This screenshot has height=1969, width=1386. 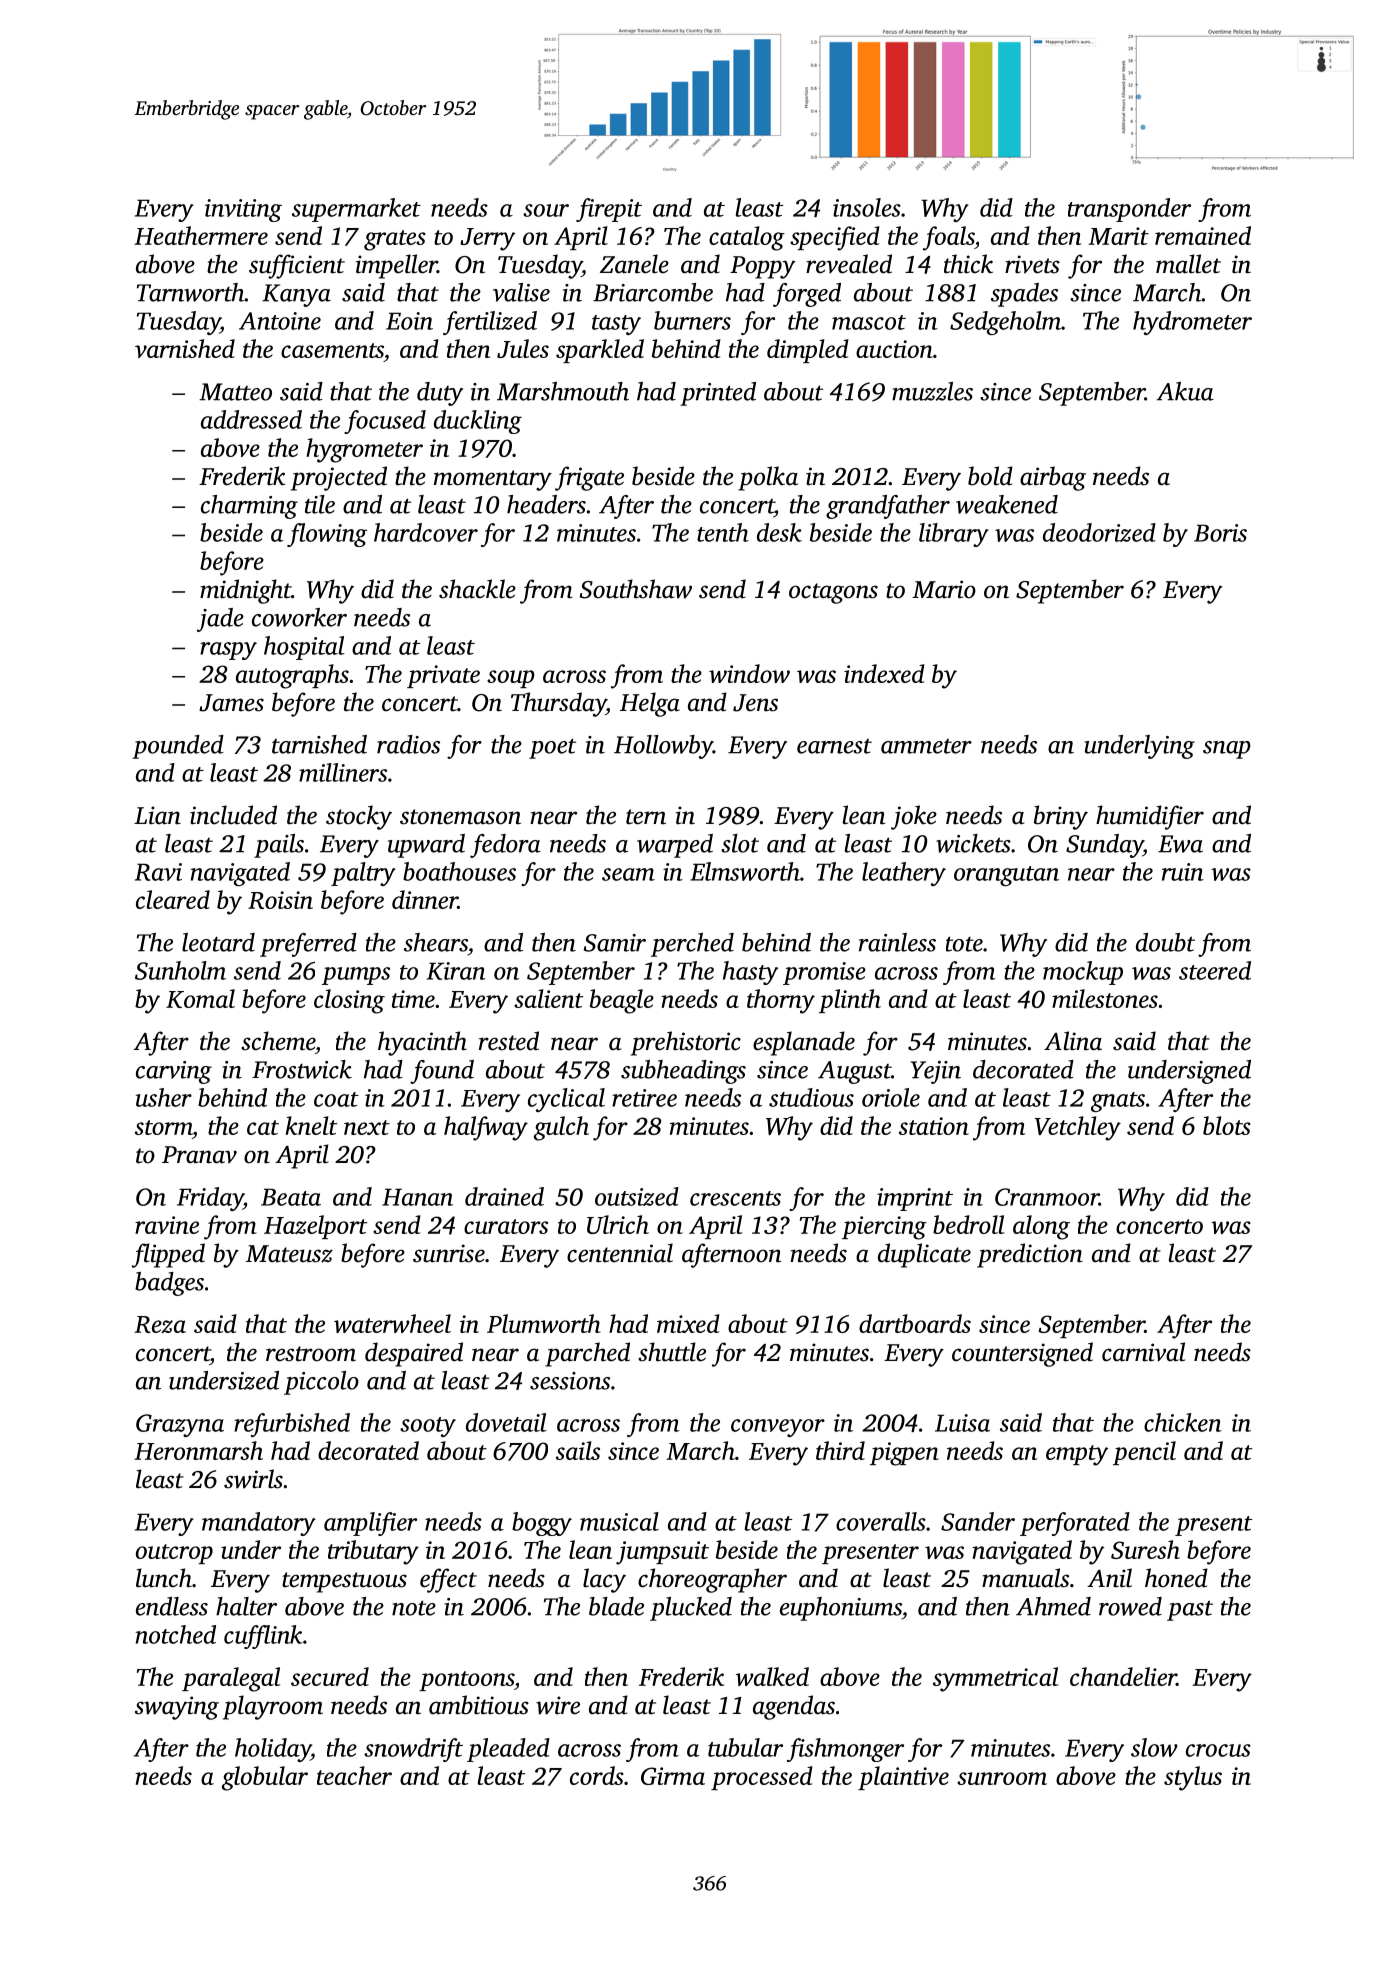 I want to click on restroom, so click(x=311, y=1354).
